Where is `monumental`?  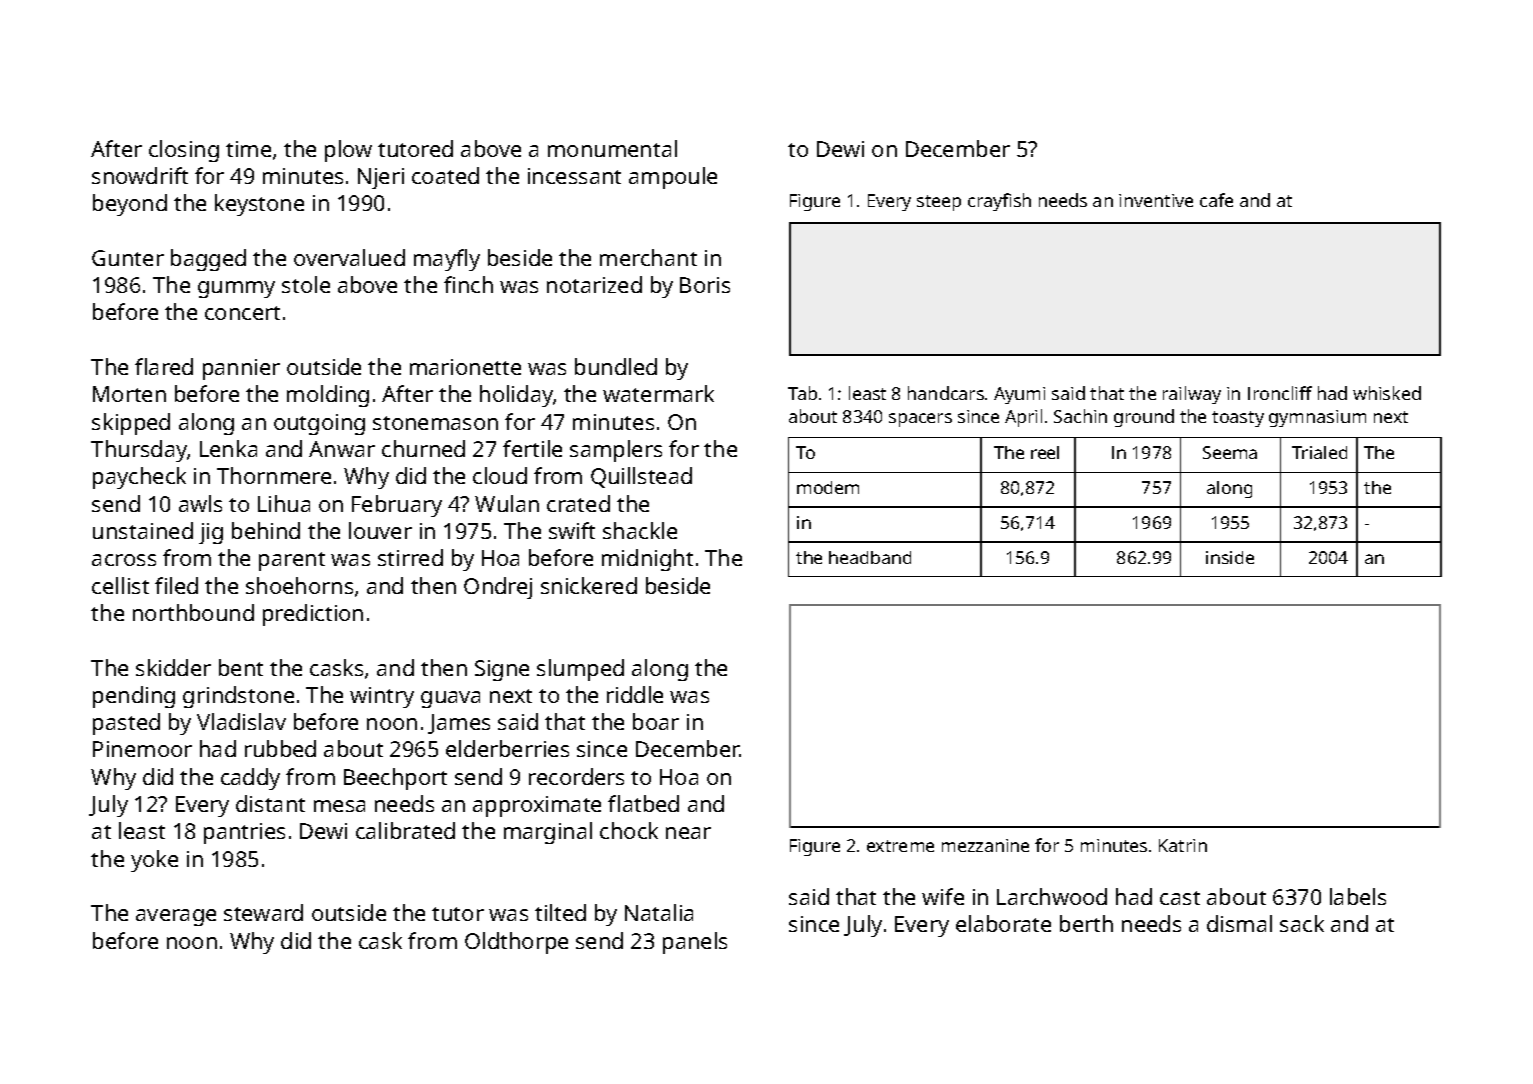 monumental is located at coordinates (612, 148).
